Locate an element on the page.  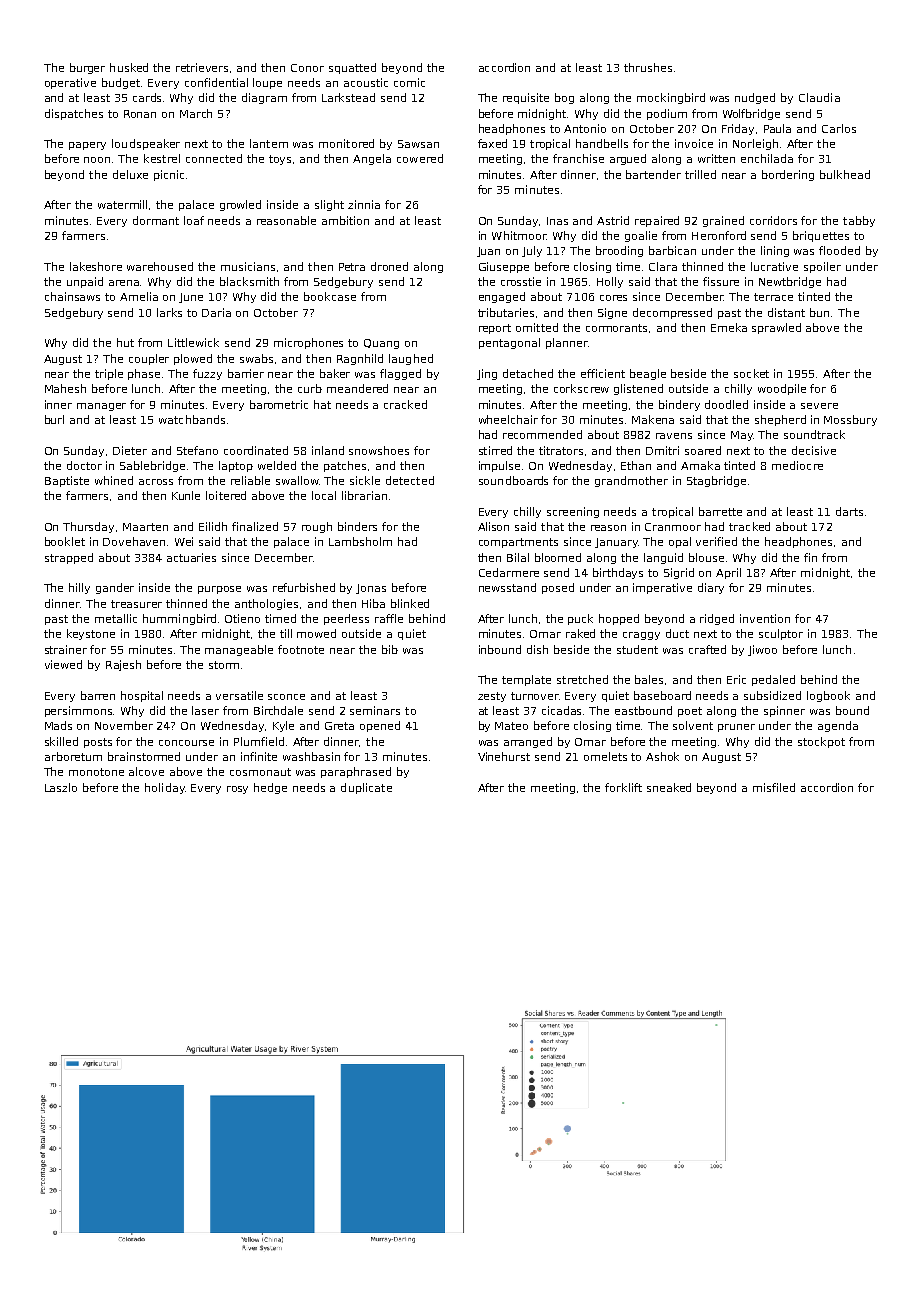
dormant is located at coordinates (156, 220).
